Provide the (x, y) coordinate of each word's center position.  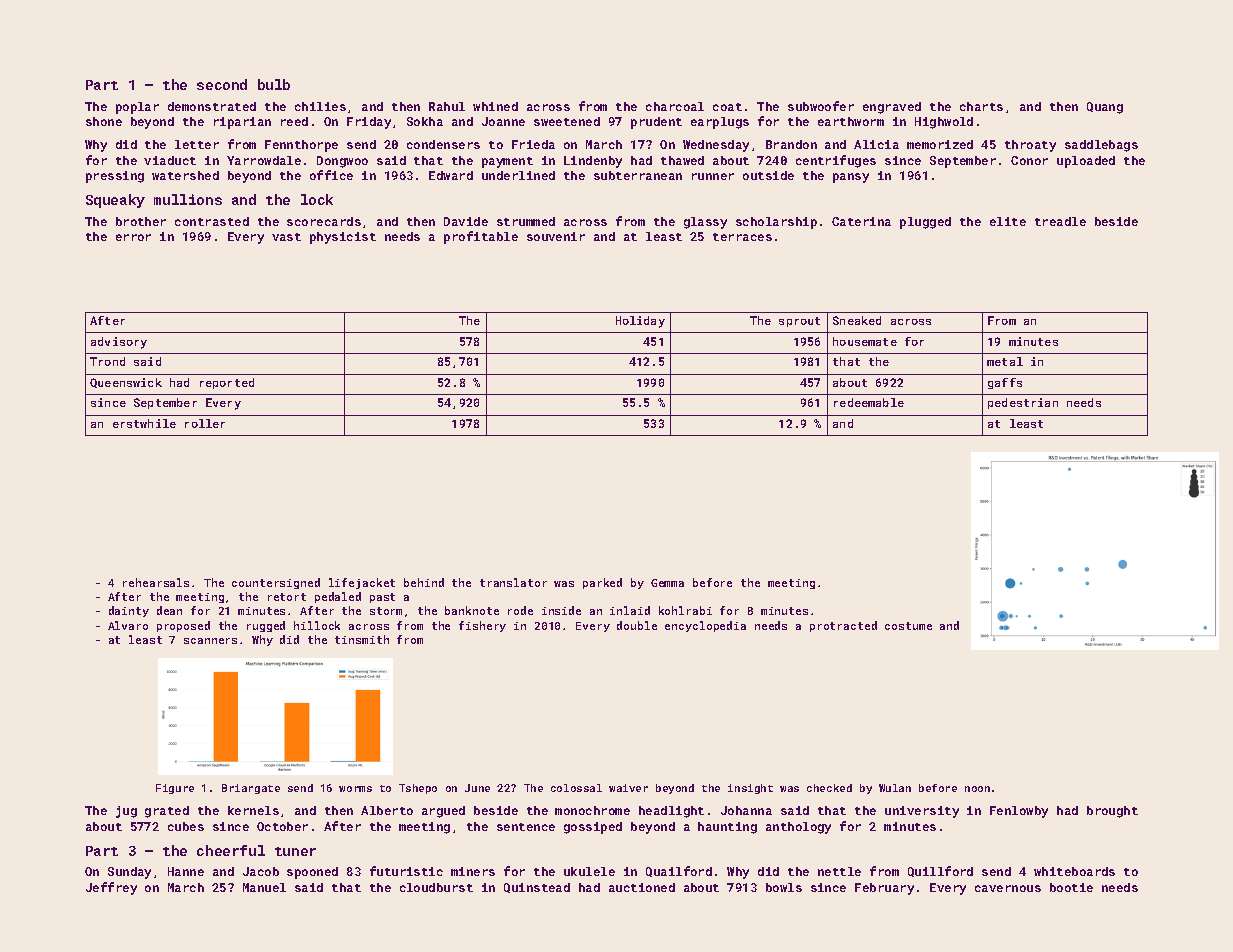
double (637, 625)
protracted (843, 626)
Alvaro (128, 625)
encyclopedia (705, 626)
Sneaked (857, 320)
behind (424, 582)
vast (286, 237)
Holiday (640, 322)
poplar (137, 108)
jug (126, 812)
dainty (129, 611)
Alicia (876, 144)
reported (227, 383)
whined (495, 106)
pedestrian (1023, 403)
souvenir (556, 236)
